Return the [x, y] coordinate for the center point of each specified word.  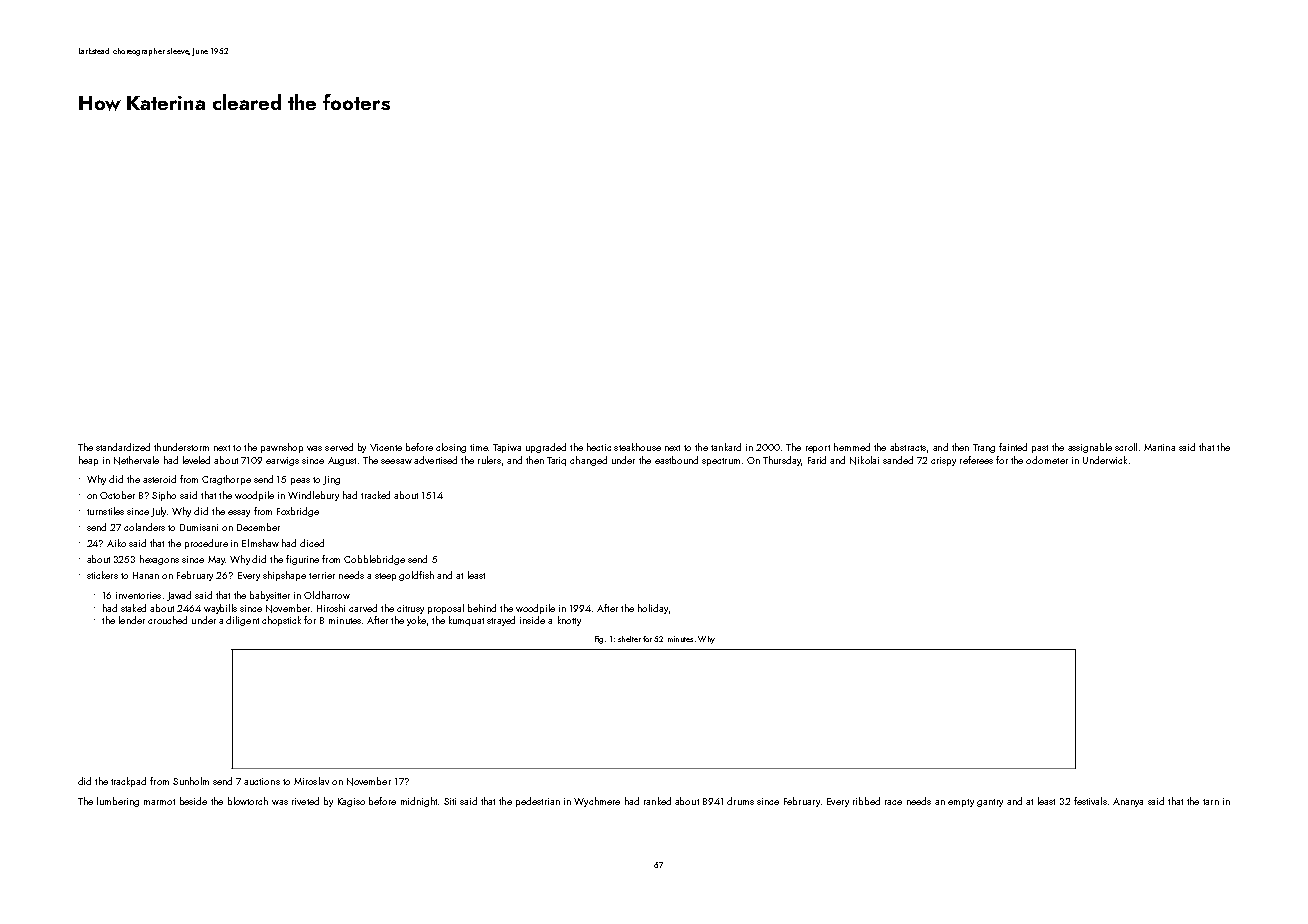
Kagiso [351, 802]
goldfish [416, 576]
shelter [629, 639]
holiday [653, 609]
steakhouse [637, 447]
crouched [167, 620]
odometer [1047, 460]
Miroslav [311, 781]
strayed [501, 621]
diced [312, 543]
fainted [1013, 447]
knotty [569, 621]
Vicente [386, 447]
